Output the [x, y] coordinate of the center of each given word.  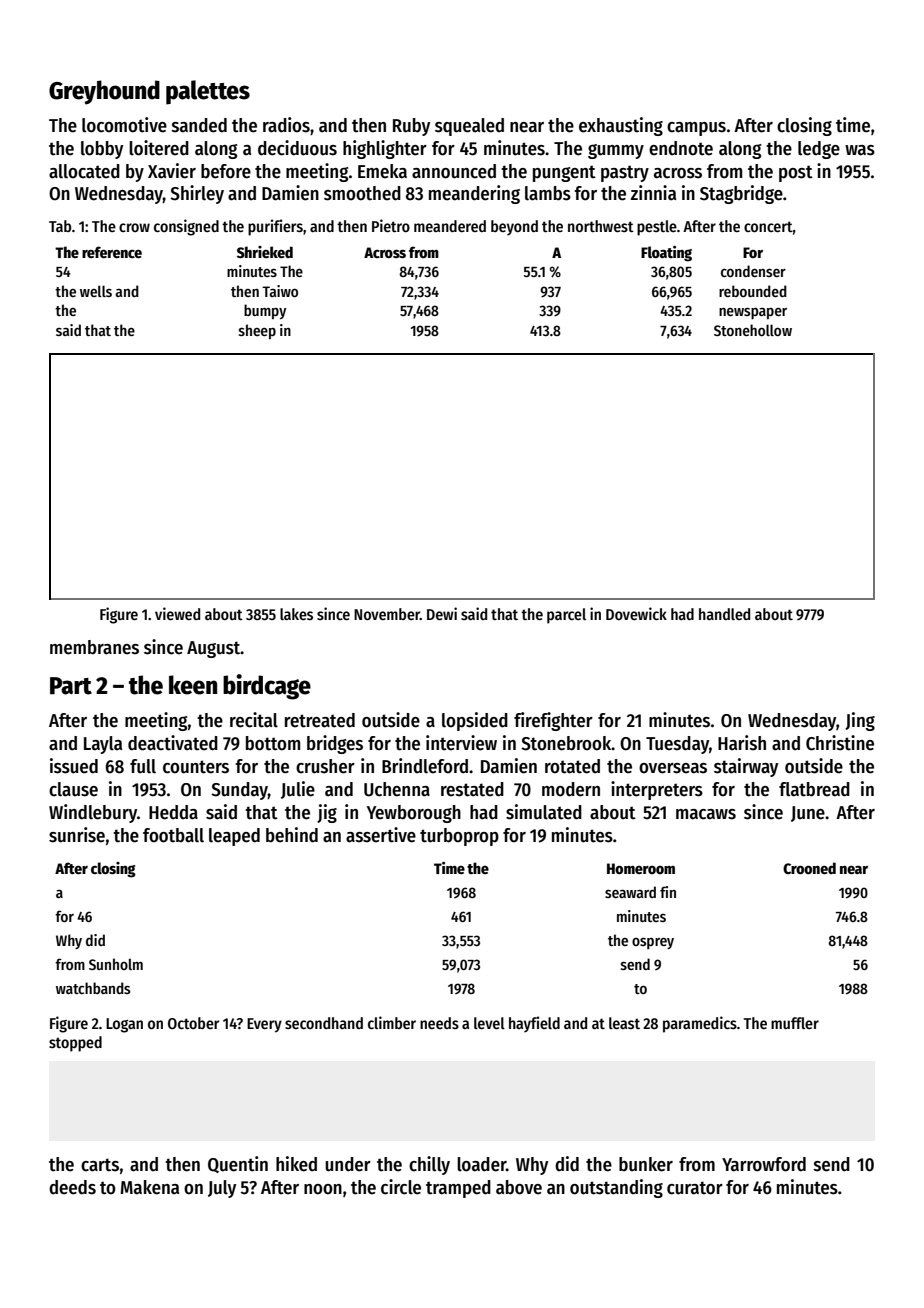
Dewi [442, 613]
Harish [742, 743]
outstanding [616, 1188]
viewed [177, 613]
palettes [208, 92]
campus [696, 129]
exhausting [621, 126]
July [222, 1189]
